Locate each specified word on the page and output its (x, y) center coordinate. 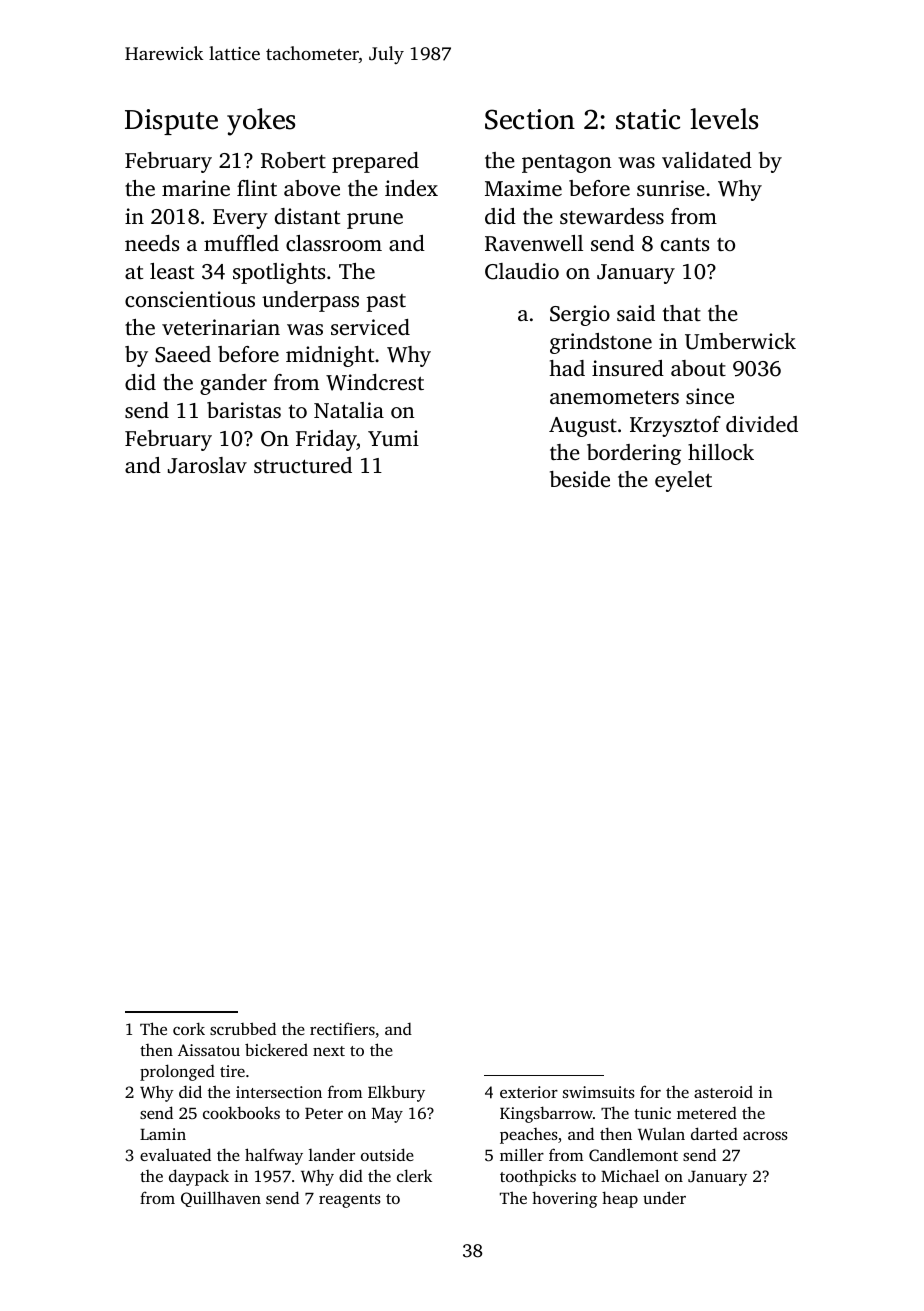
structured (303, 465)
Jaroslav (207, 465)
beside (580, 479)
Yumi (393, 438)
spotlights (279, 273)
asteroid (723, 1092)
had (567, 368)
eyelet (683, 481)
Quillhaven (221, 1199)
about (698, 368)
